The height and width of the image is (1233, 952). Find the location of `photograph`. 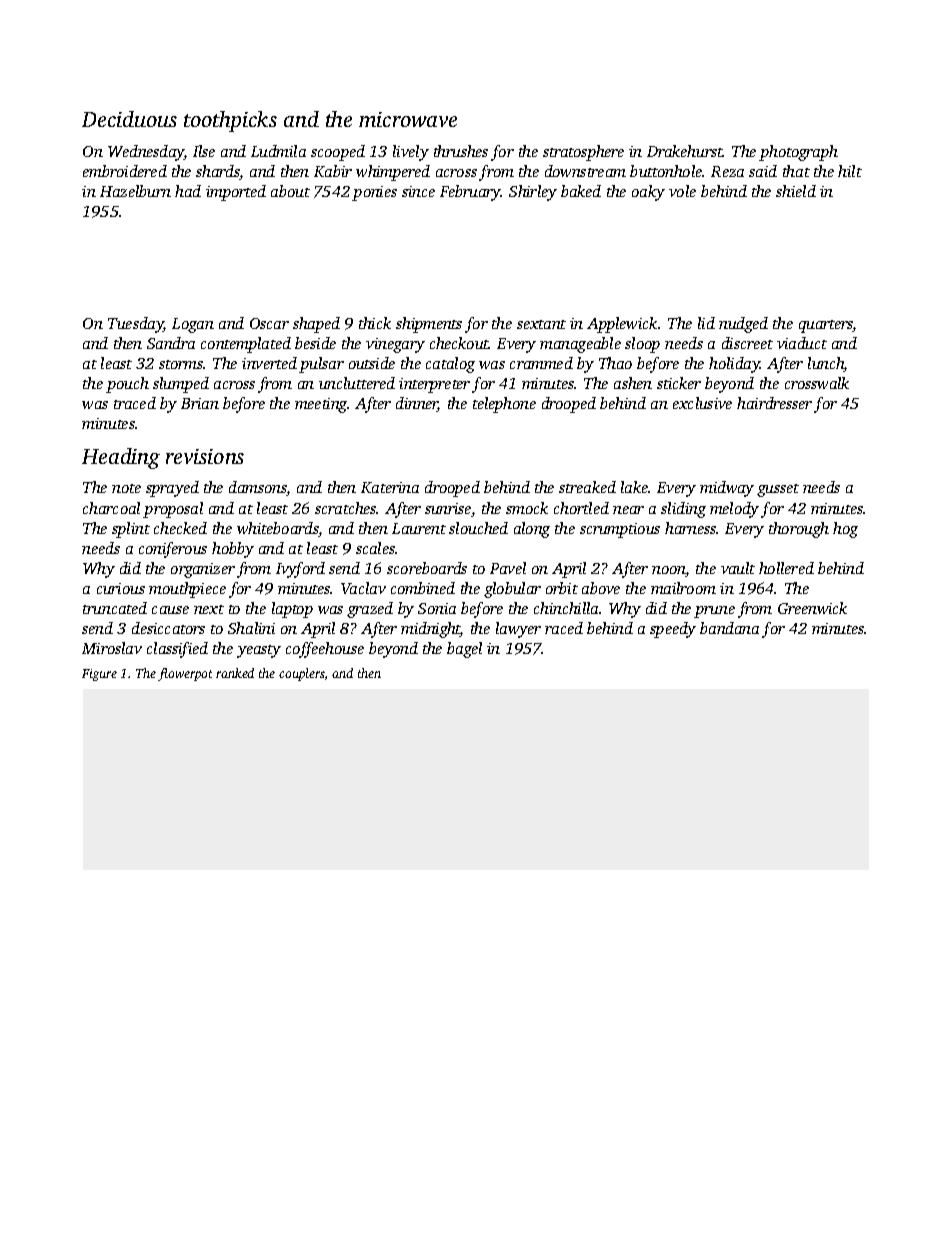

photograph is located at coordinates (798, 153).
